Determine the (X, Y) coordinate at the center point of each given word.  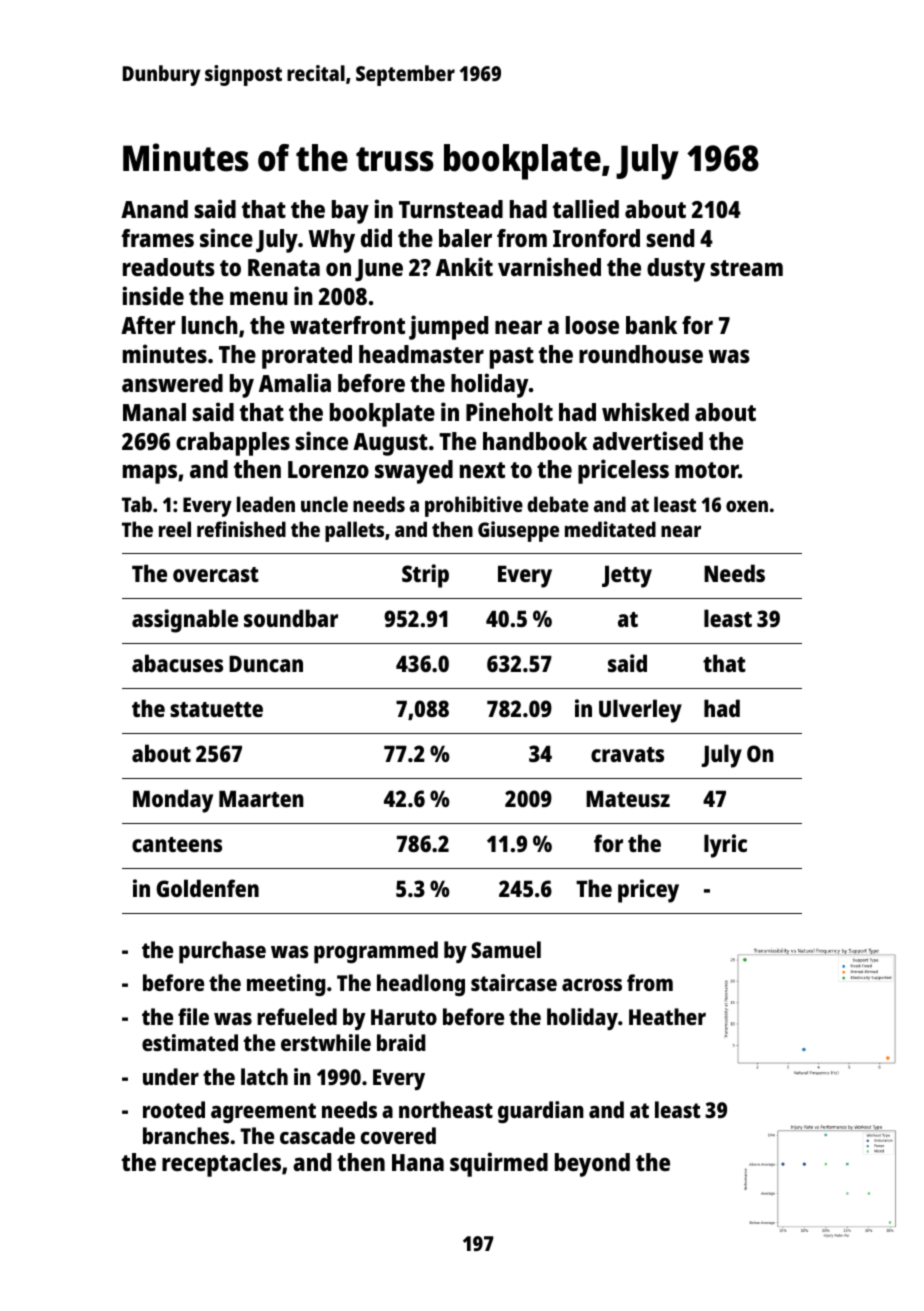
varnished (549, 266)
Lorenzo (328, 469)
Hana (418, 1162)
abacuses (177, 663)
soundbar (291, 618)
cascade (317, 1135)
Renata (284, 267)
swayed (414, 472)
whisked (645, 411)
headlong (421, 985)
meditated (610, 529)
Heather (667, 1016)
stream (746, 268)
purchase (222, 952)
